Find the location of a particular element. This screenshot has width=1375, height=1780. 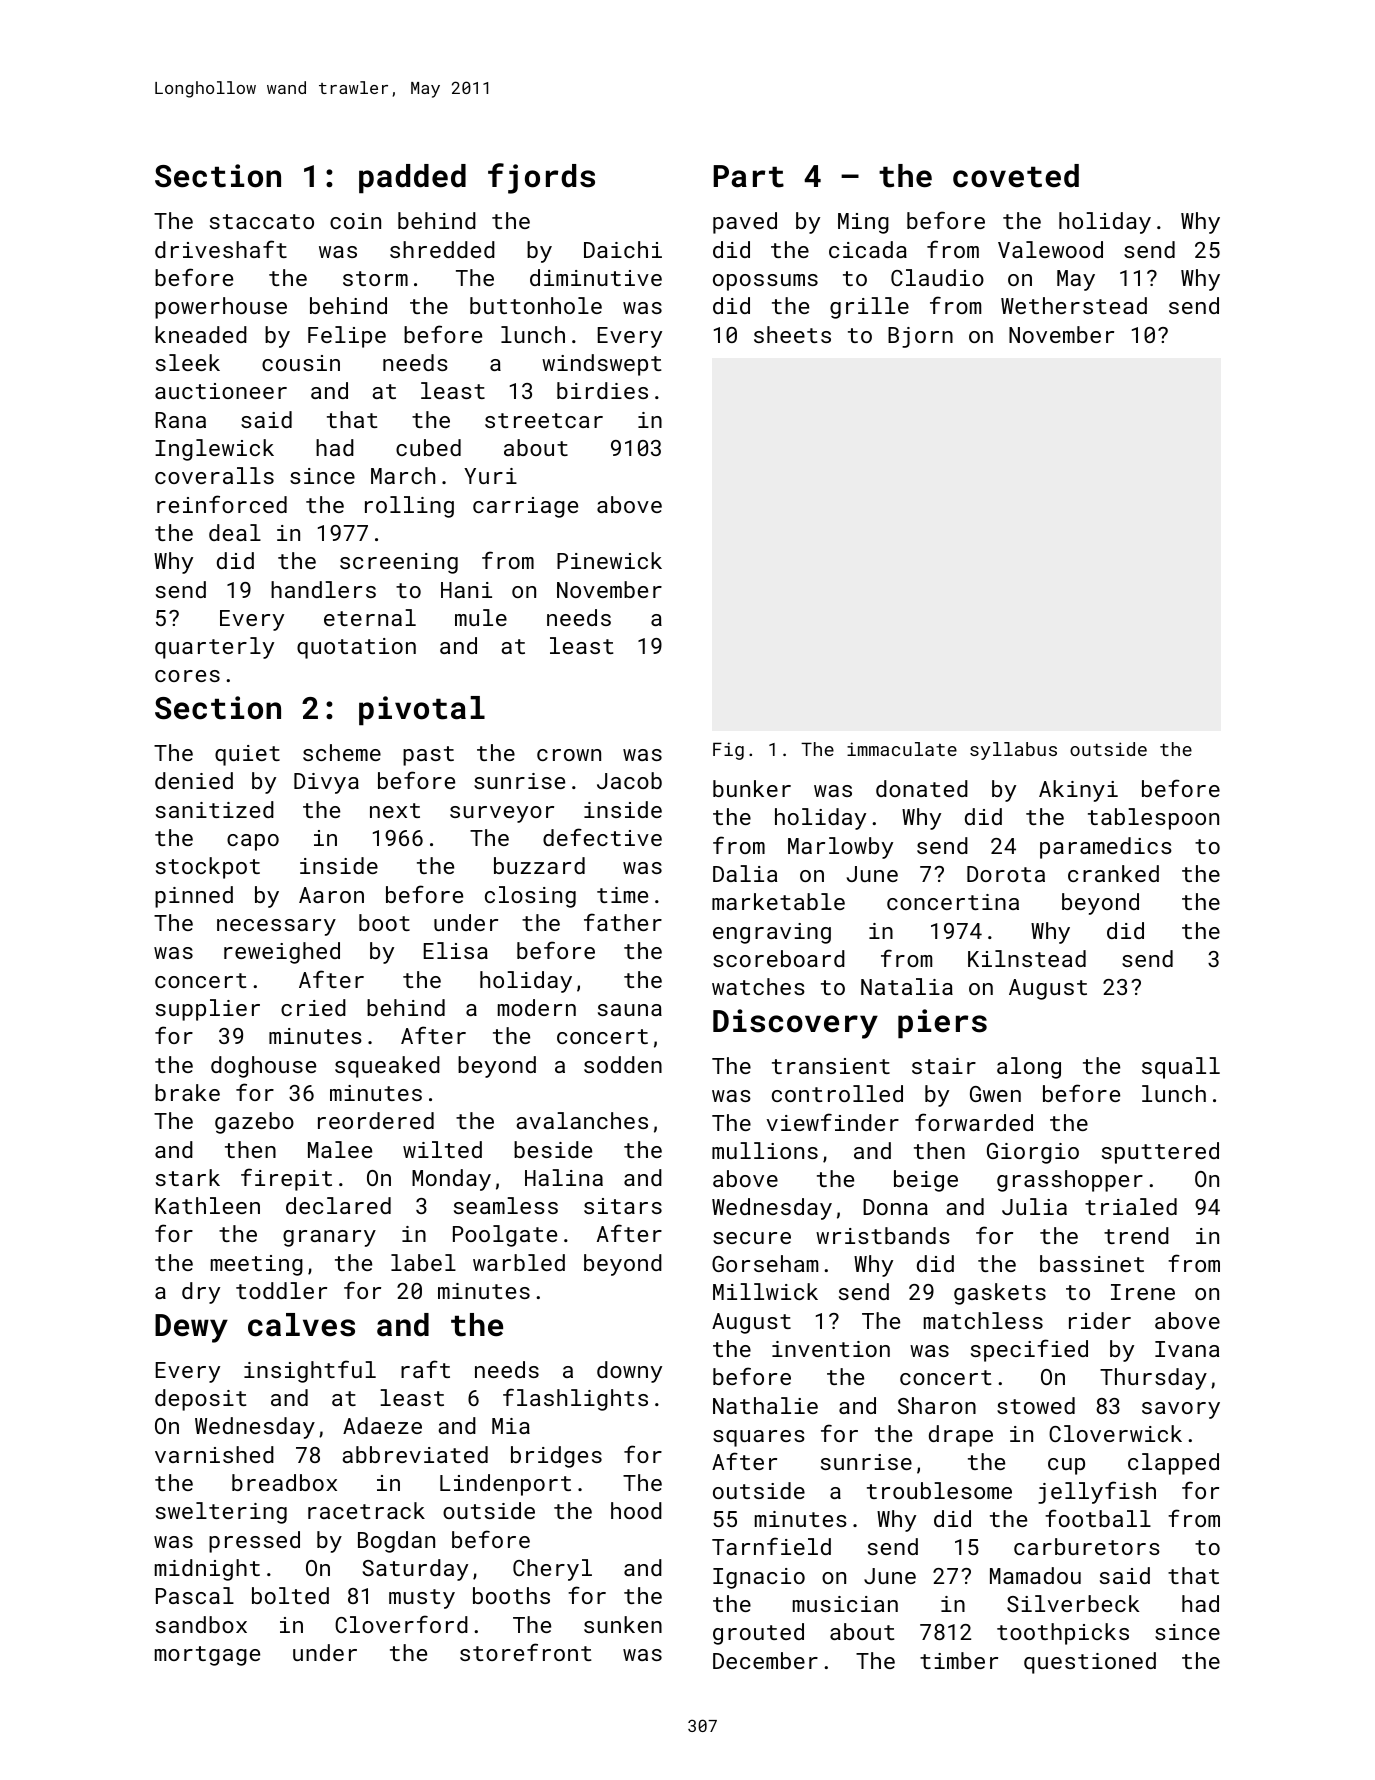

pinned is located at coordinates (194, 897).
